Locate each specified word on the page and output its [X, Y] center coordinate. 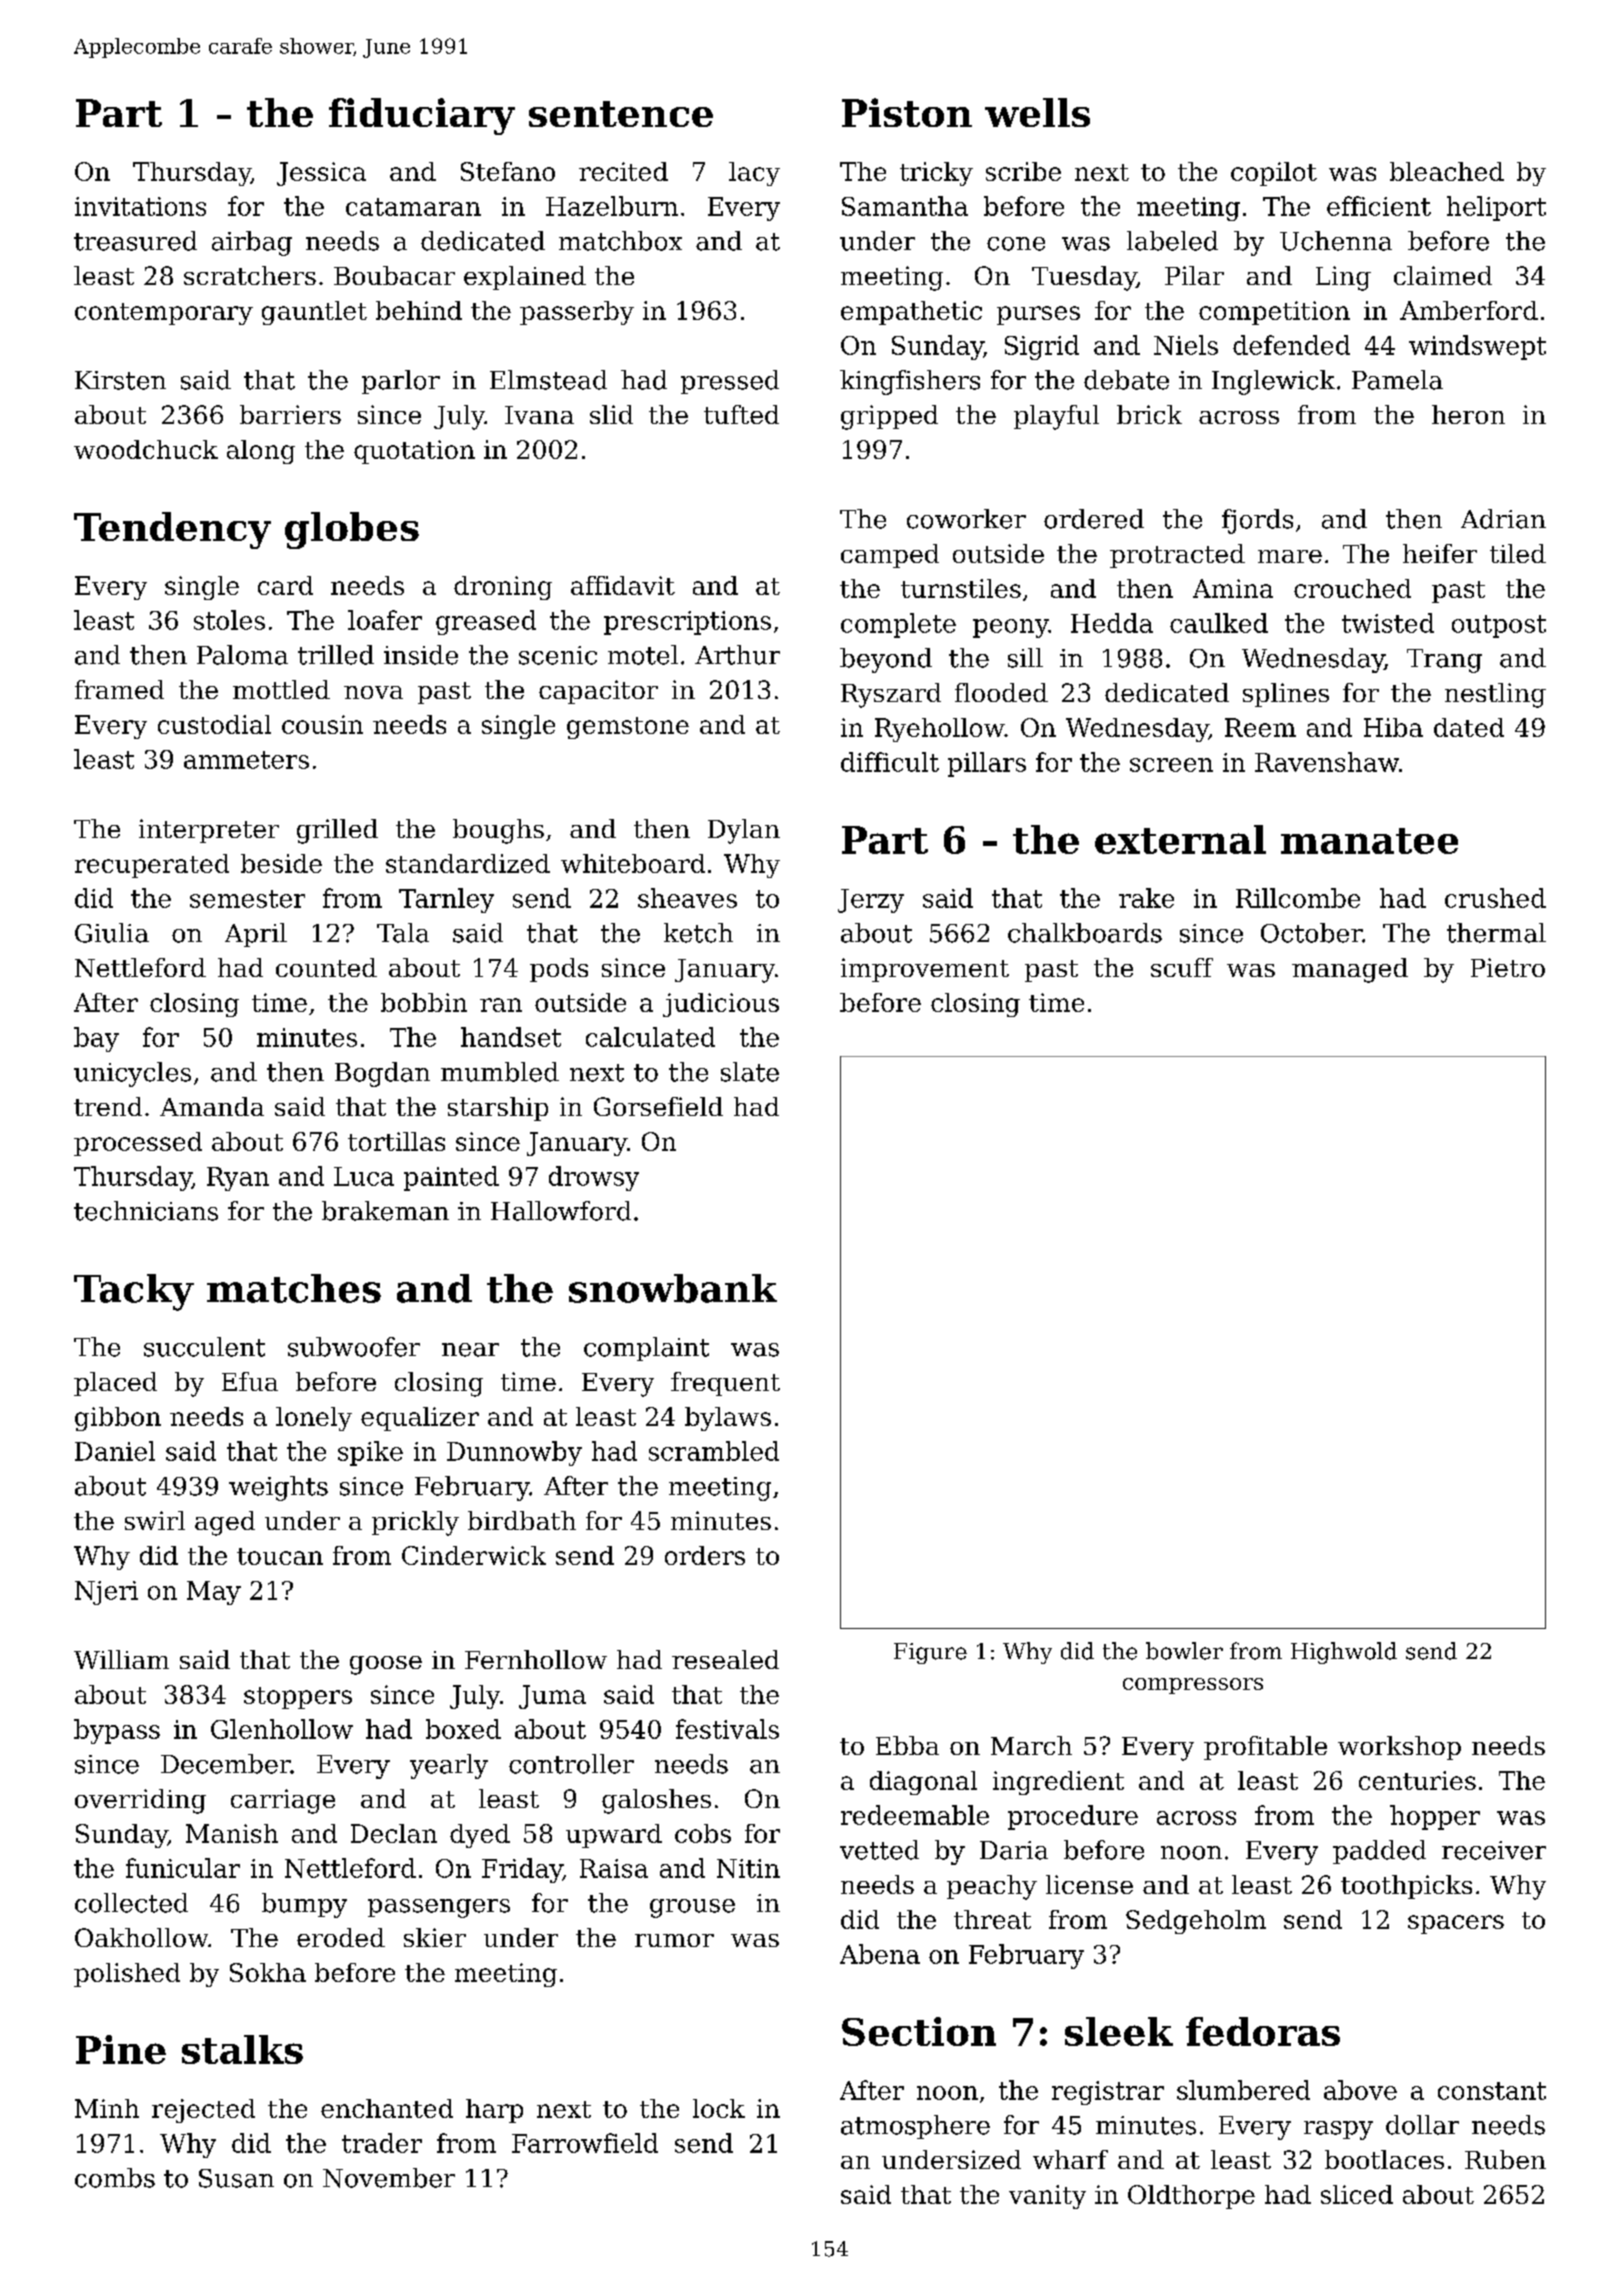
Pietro [1508, 967]
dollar [1422, 2125]
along [261, 452]
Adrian [1503, 519]
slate [750, 1072]
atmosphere [915, 2127]
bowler [1184, 1651]
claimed [1443, 275]
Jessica [321, 174]
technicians [146, 1211]
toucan [280, 1556]
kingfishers [910, 382]
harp [494, 2111]
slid [611, 414]
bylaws [728, 1419]
